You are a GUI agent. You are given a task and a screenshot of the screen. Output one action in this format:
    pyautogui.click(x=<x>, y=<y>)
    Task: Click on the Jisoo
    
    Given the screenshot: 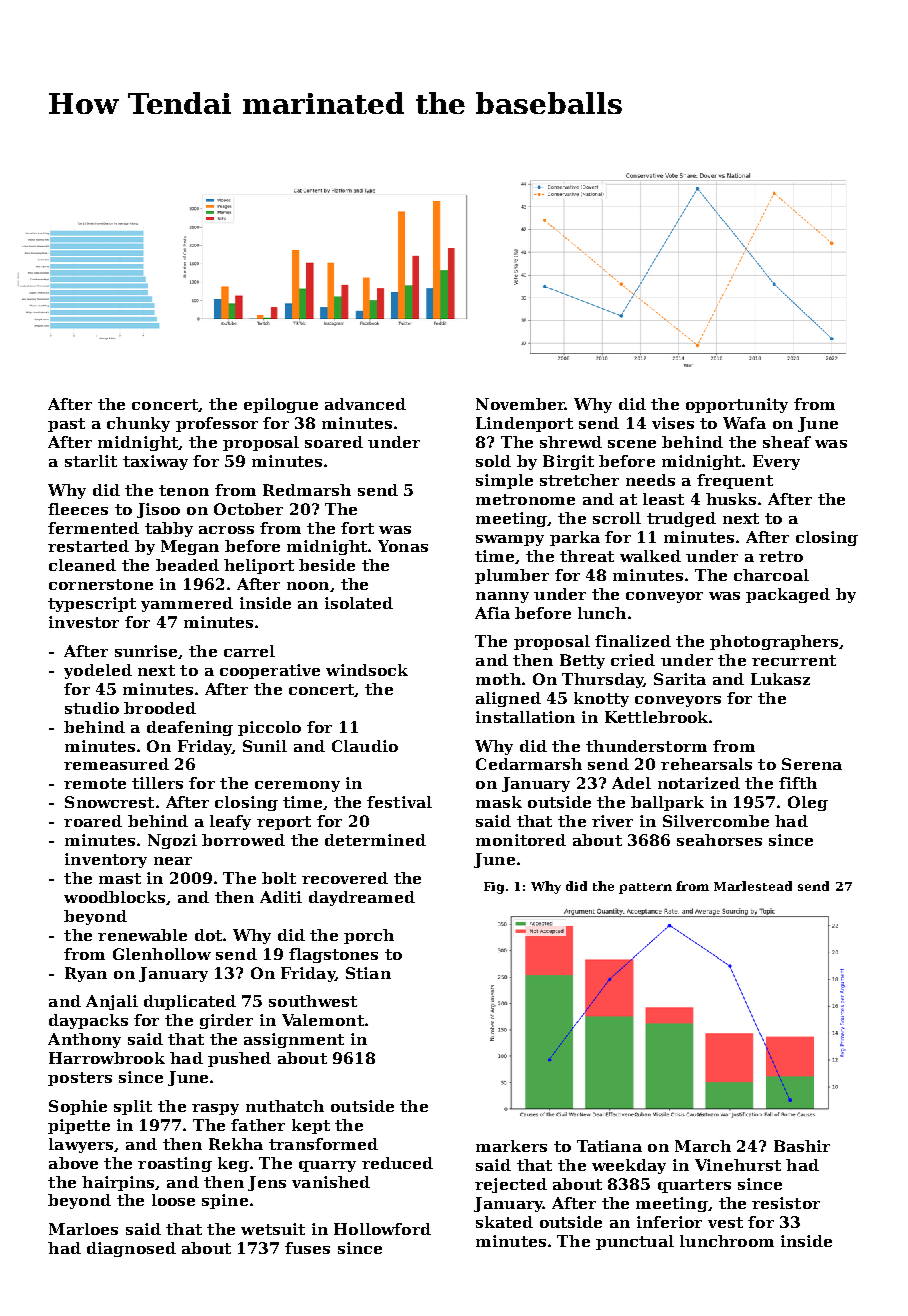 What is the action you would take?
    pyautogui.click(x=158, y=510)
